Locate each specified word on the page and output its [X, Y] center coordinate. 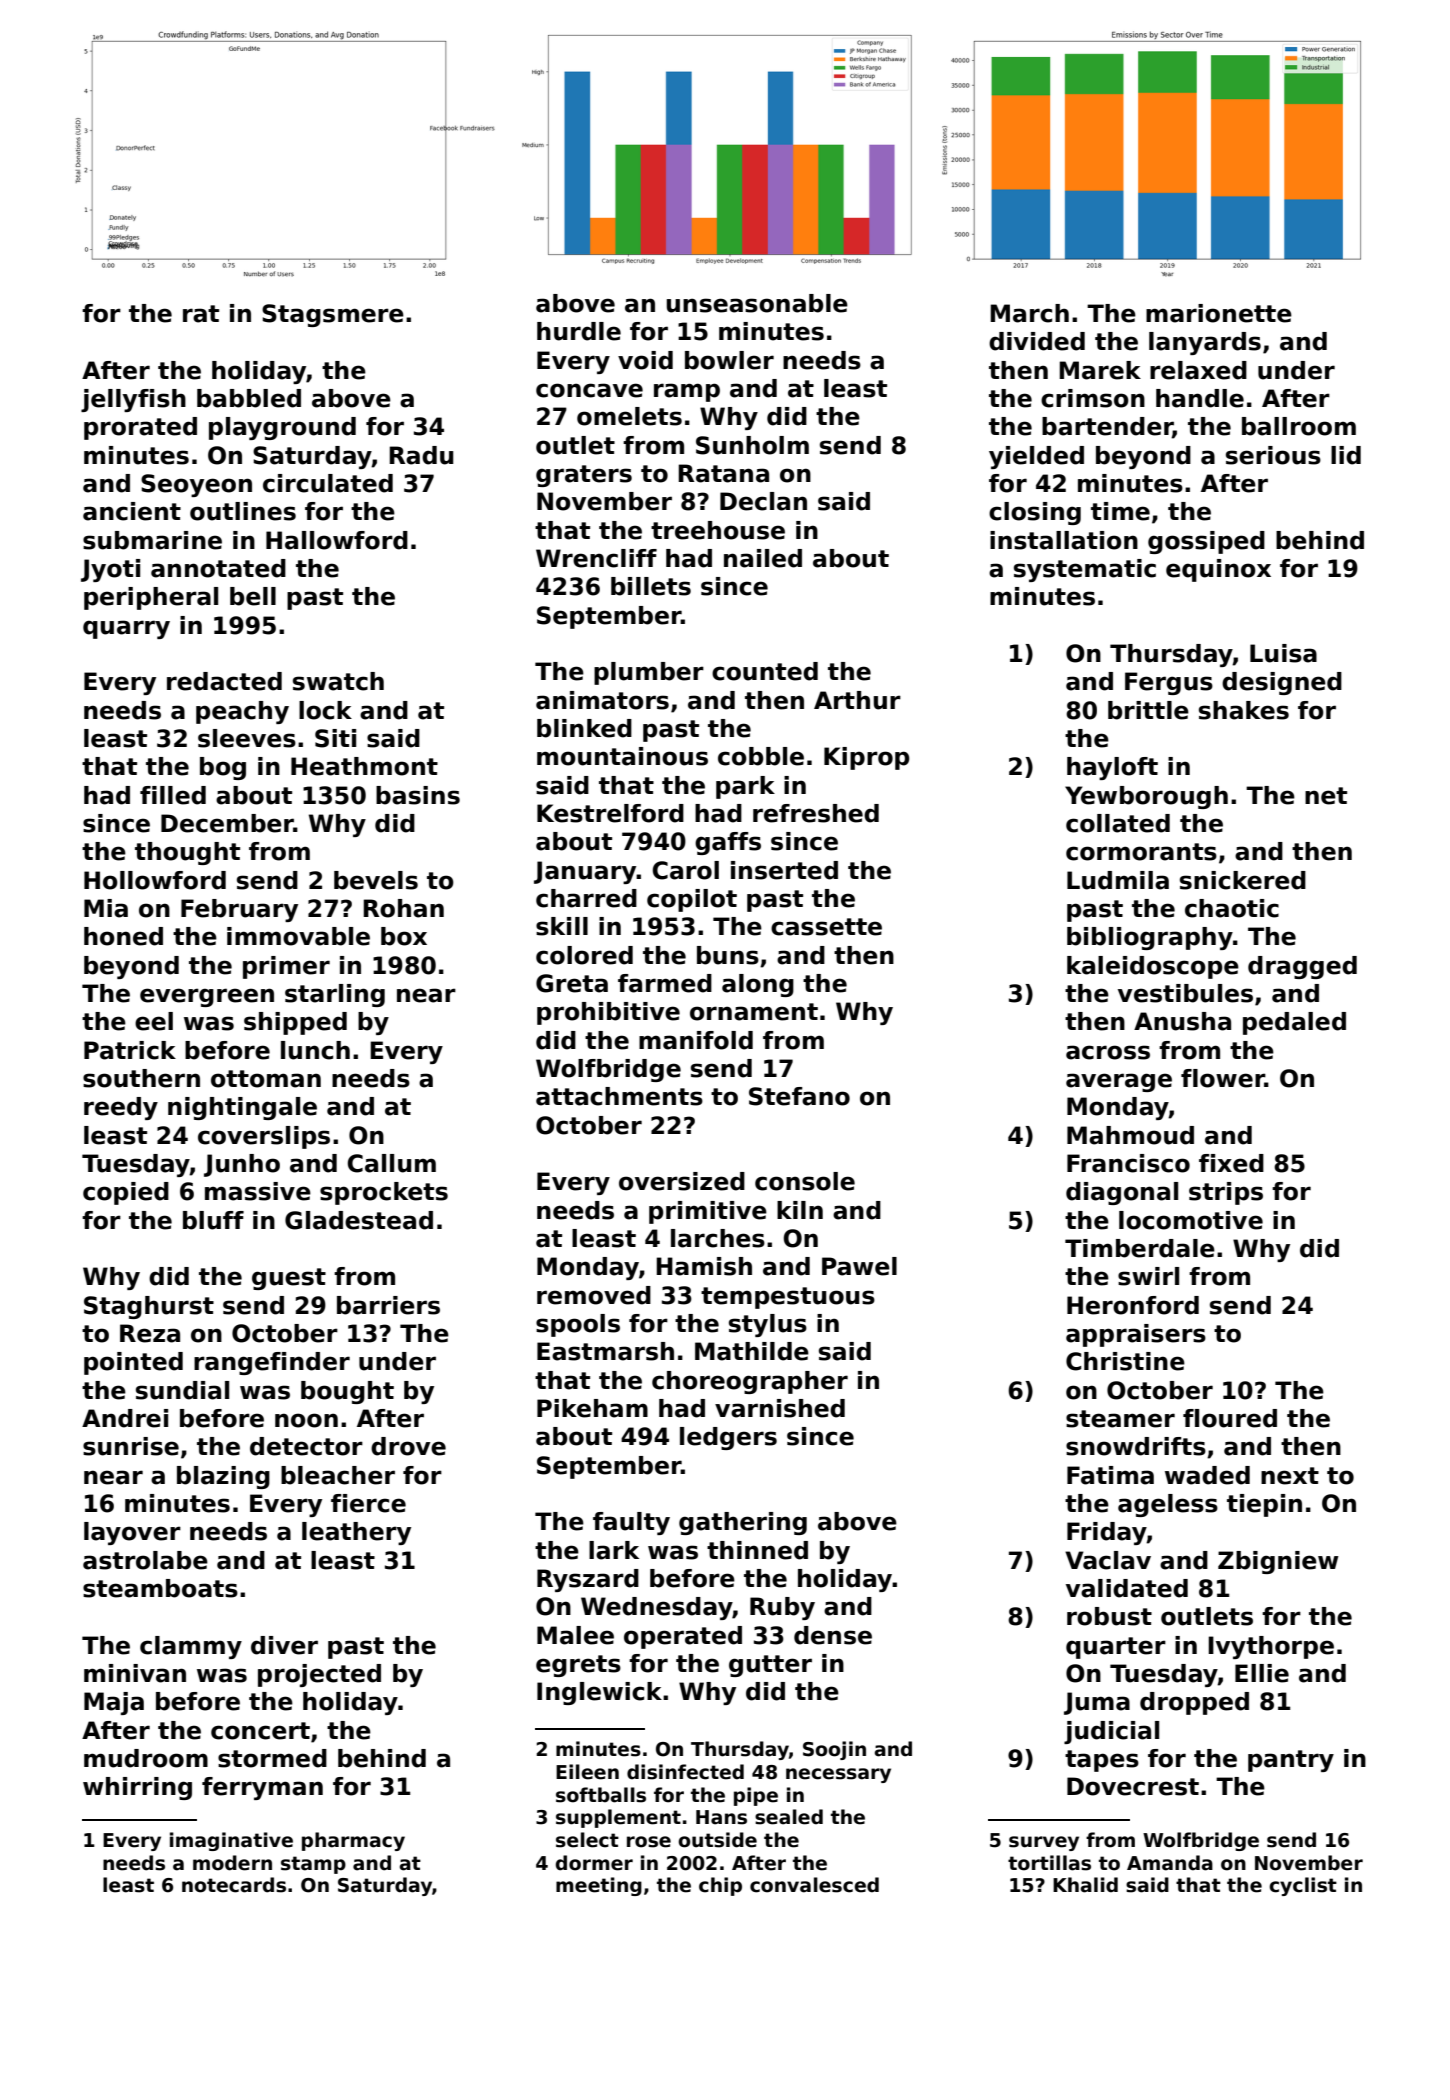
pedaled [1294, 1023]
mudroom [146, 1758]
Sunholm [752, 445]
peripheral [151, 598]
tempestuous [788, 1298]
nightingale [242, 1108]
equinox [1218, 570]
